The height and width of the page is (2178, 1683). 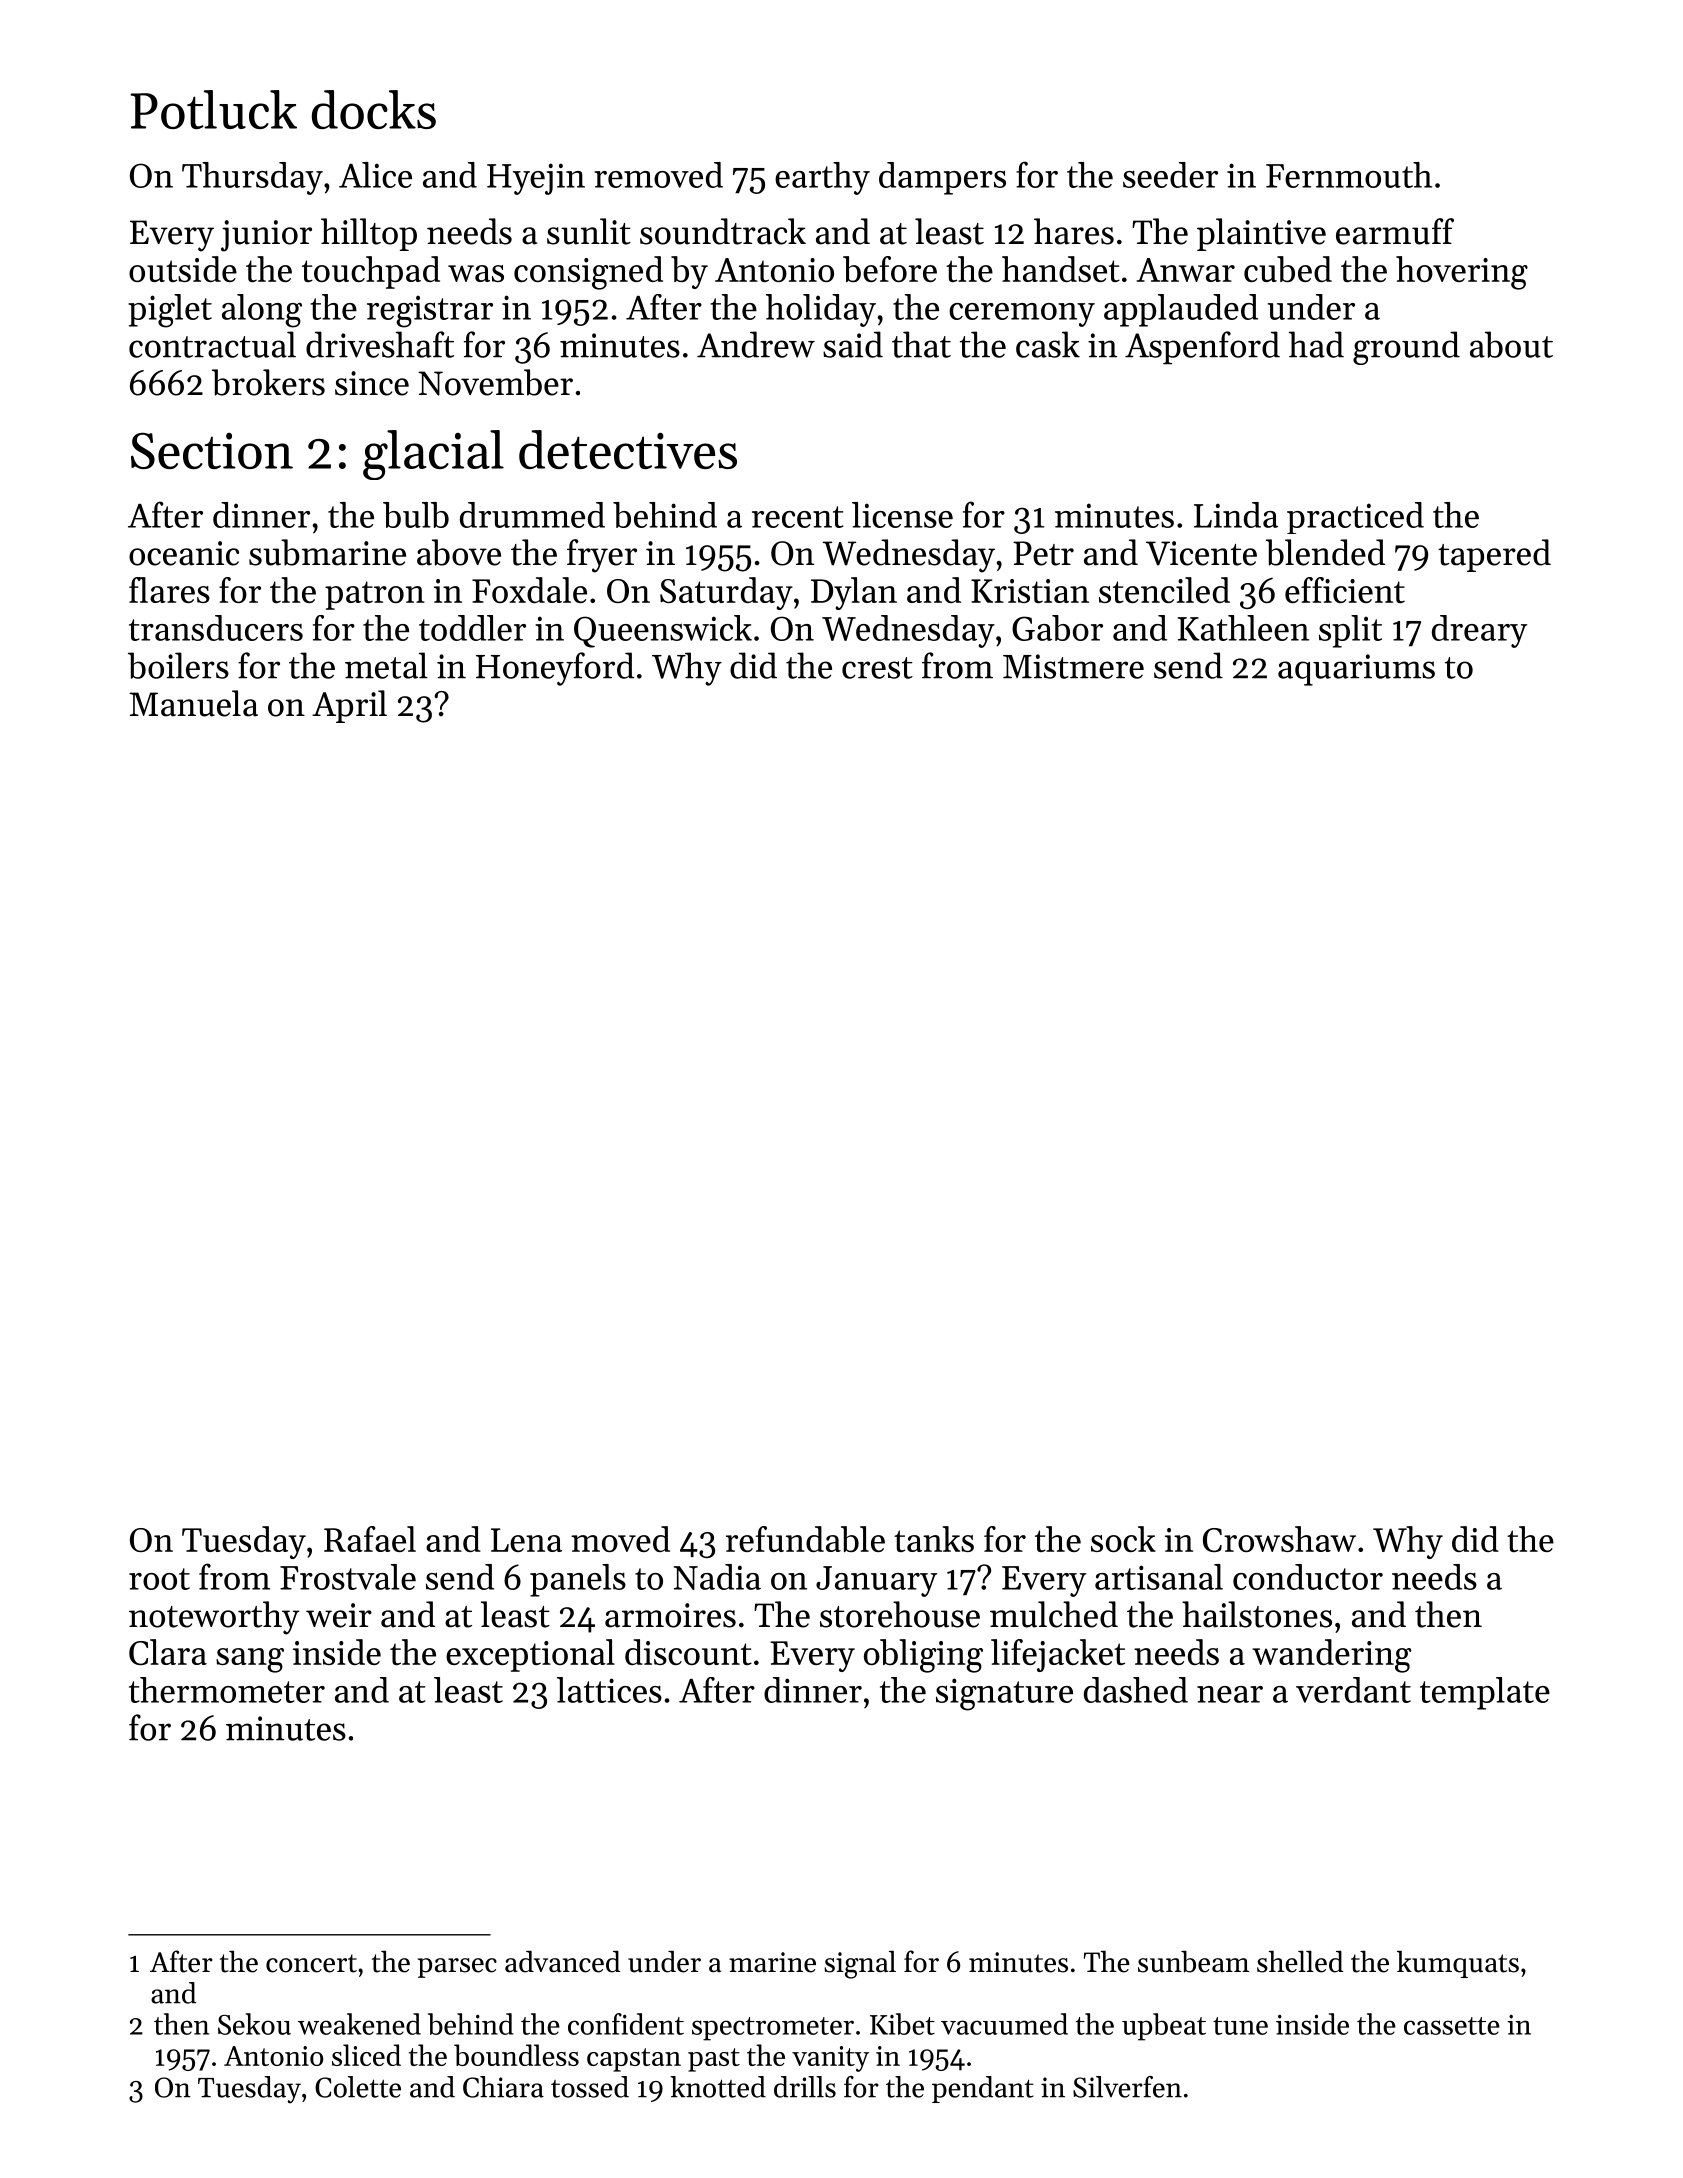 What do you see at coordinates (311, 1963) in the page?
I see `concert` at bounding box center [311, 1963].
